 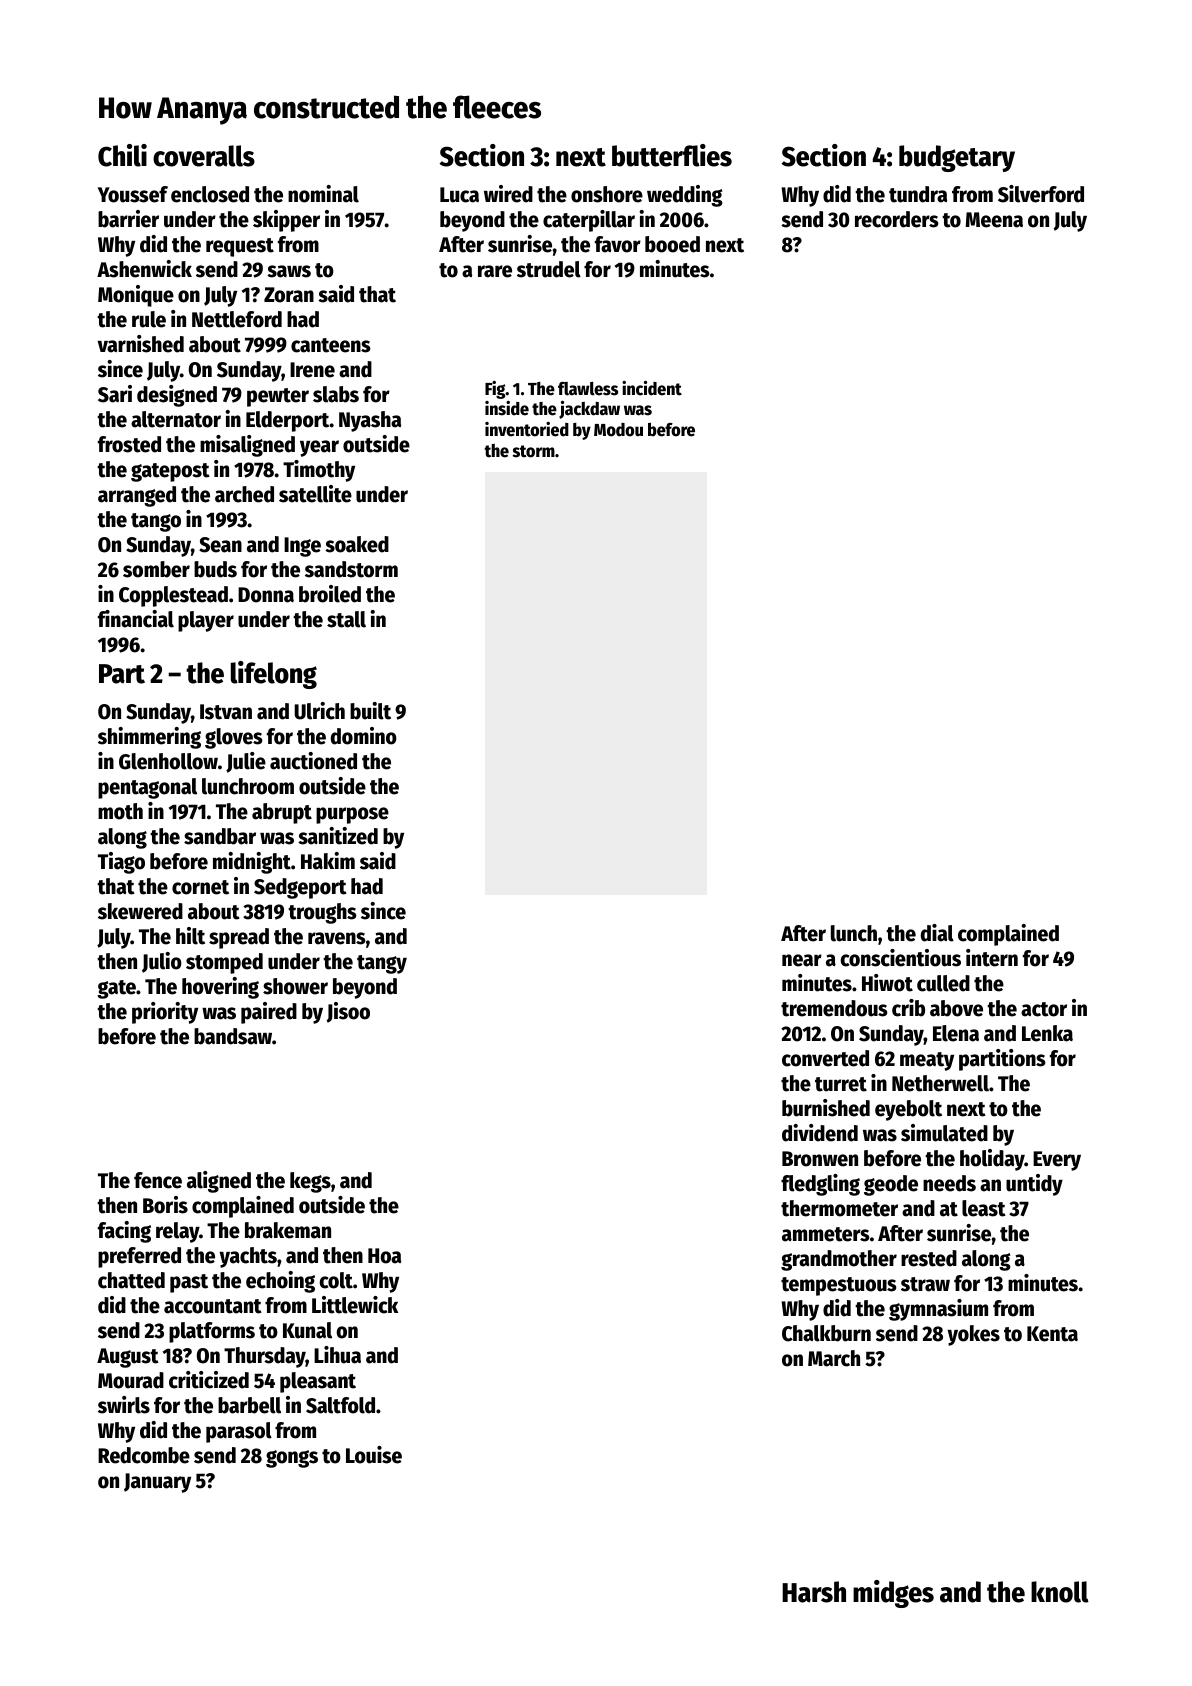 What do you see at coordinates (302, 547) in the screenshot?
I see `Inge` at bounding box center [302, 547].
